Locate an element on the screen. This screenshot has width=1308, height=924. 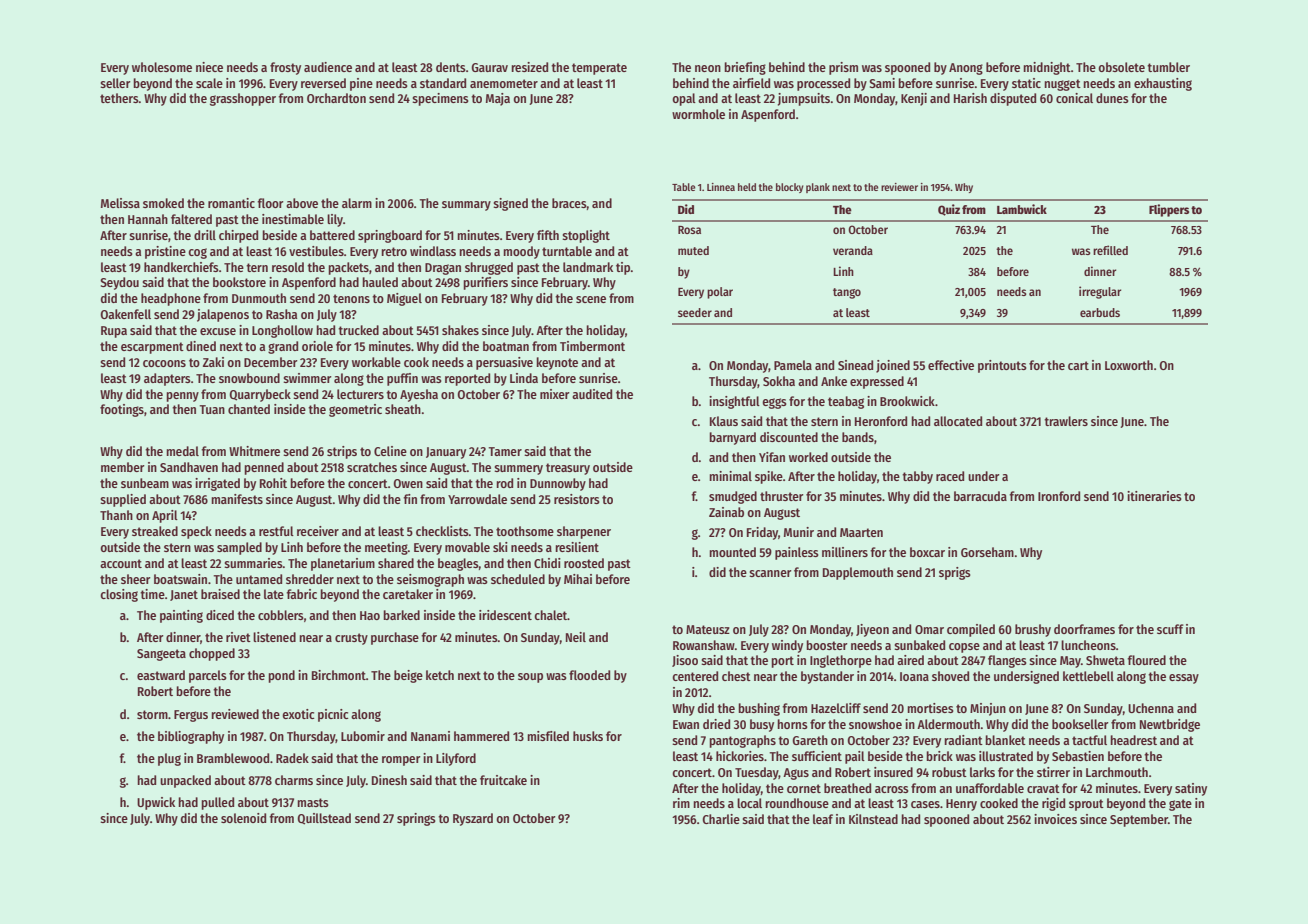
Dunnowby is located at coordinates (558, 484).
